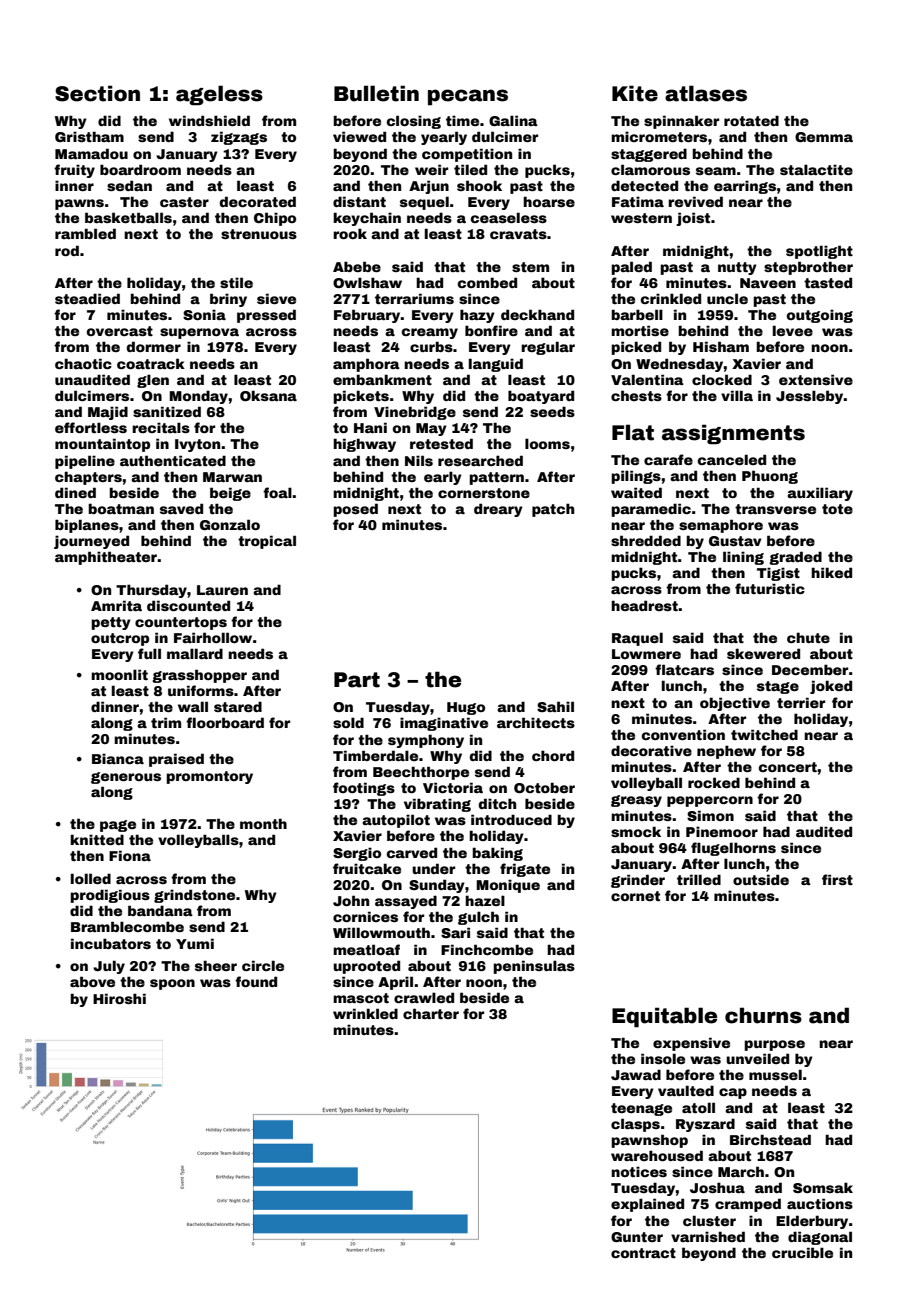  What do you see at coordinates (184, 202) in the screenshot?
I see `caster` at bounding box center [184, 202].
